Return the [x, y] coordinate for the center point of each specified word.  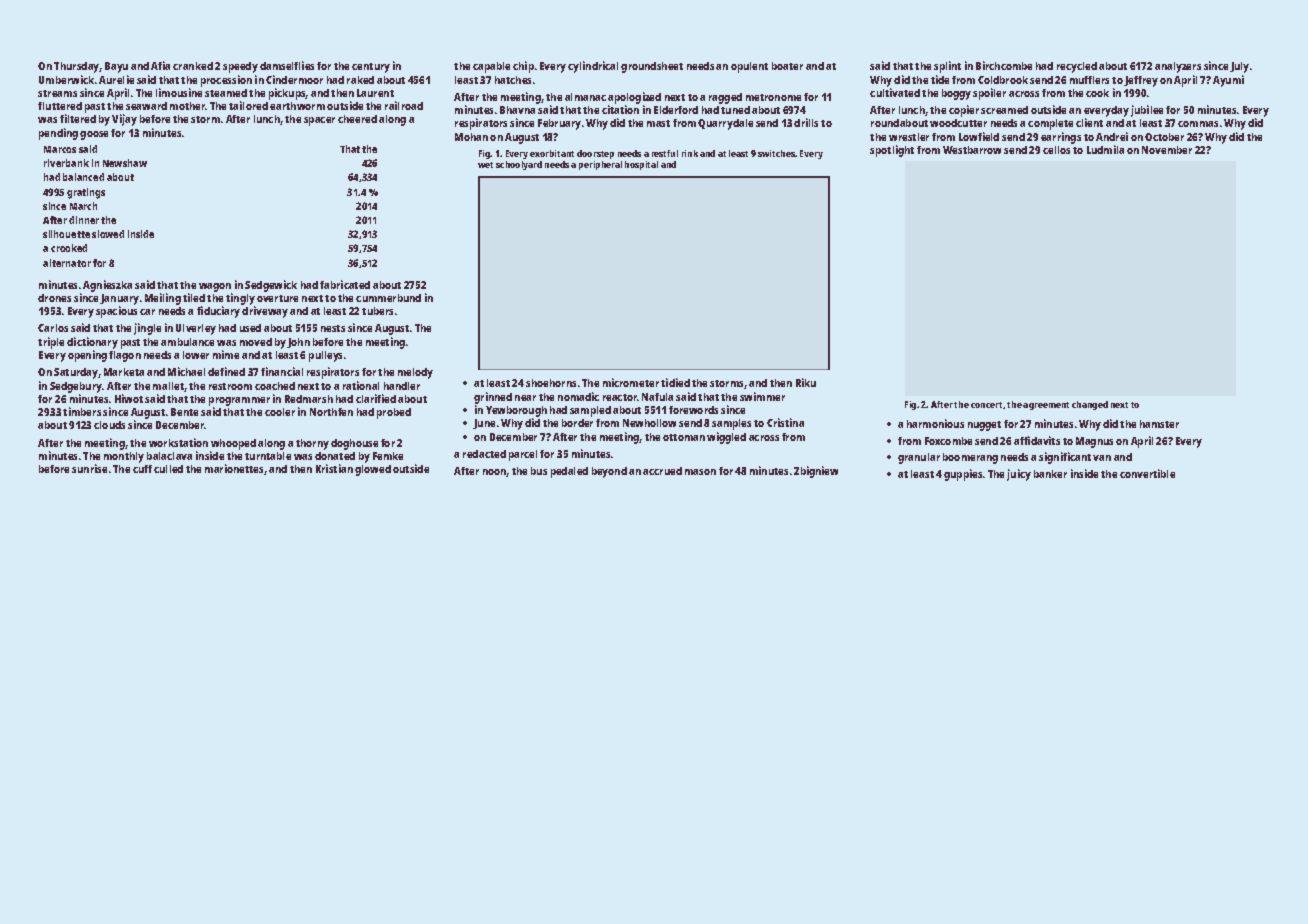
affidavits [1037, 440]
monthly [124, 457]
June [484, 424]
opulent [749, 67]
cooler [280, 412]
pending [58, 134]
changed [1090, 405]
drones [54, 298]
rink [690, 153]
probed [394, 413]
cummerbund [388, 298]
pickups [287, 94]
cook [1097, 93]
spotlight [892, 151]
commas [1198, 124]
